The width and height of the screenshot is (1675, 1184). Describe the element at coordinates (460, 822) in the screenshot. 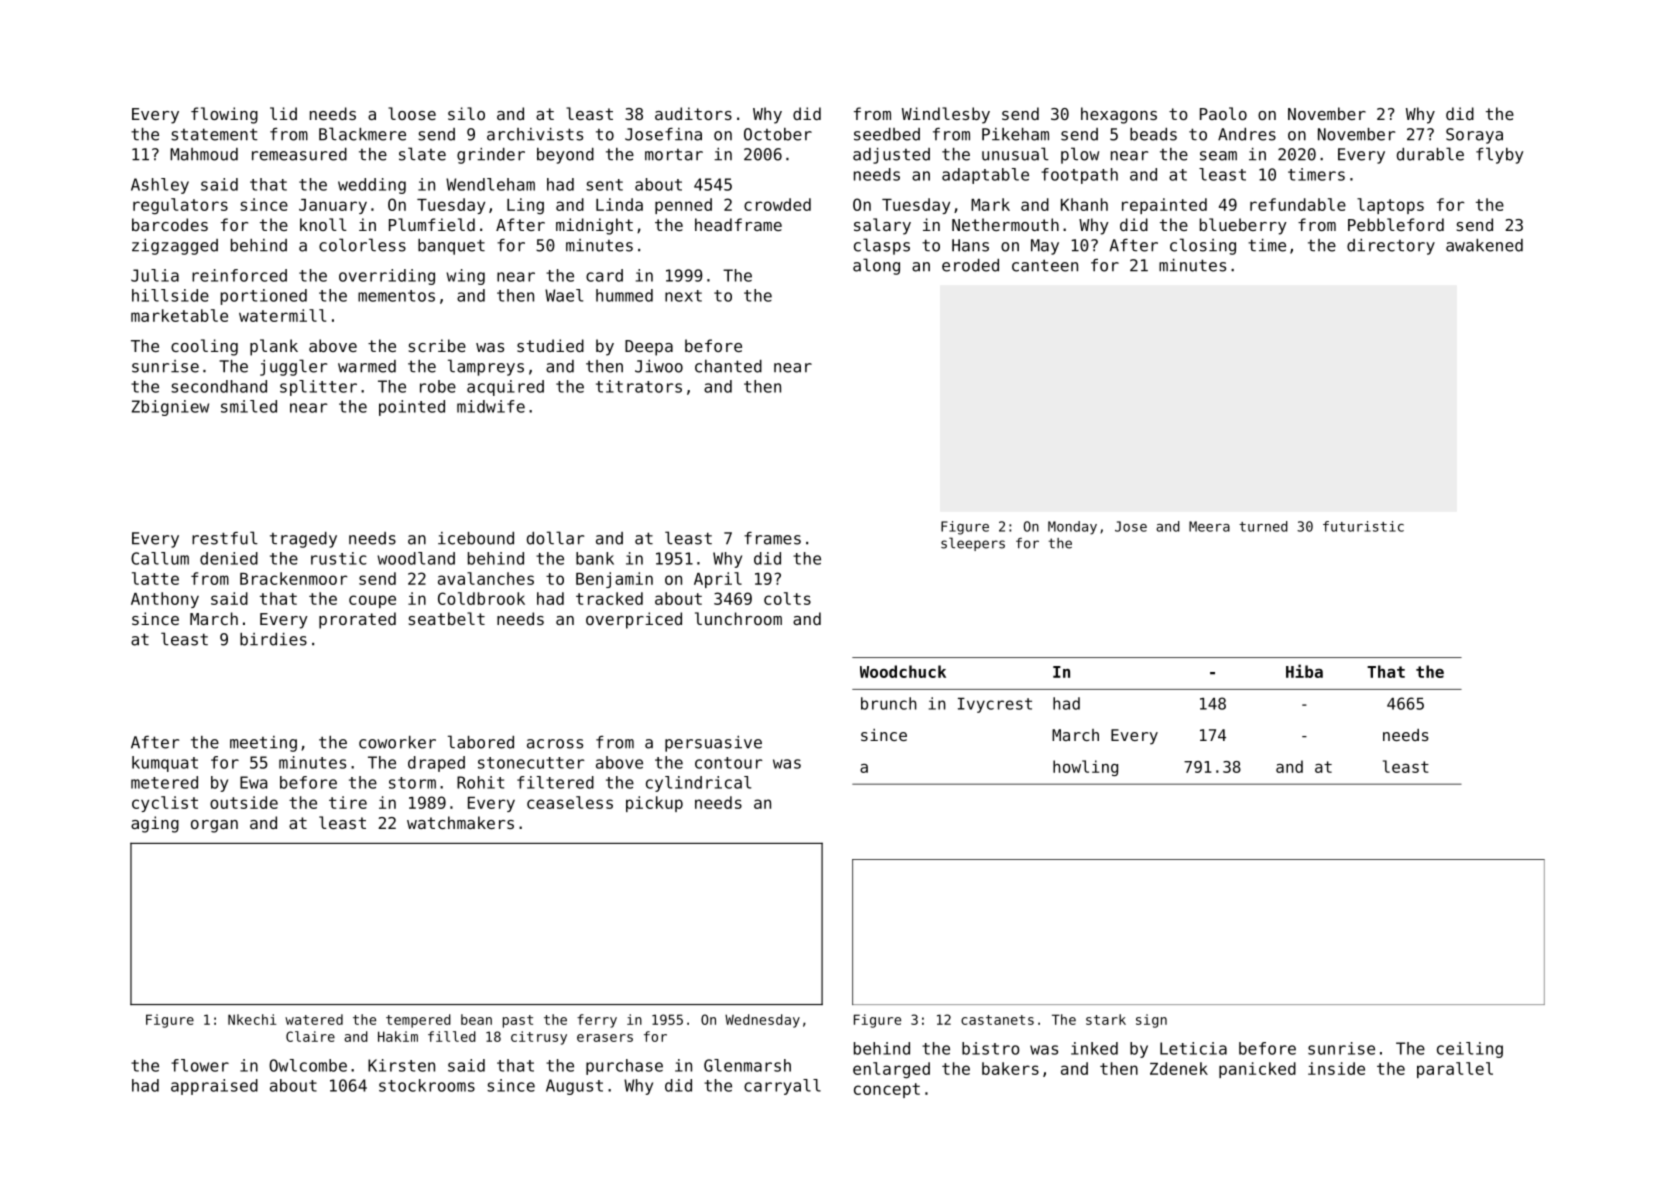

I see `watchmakers` at that location.
